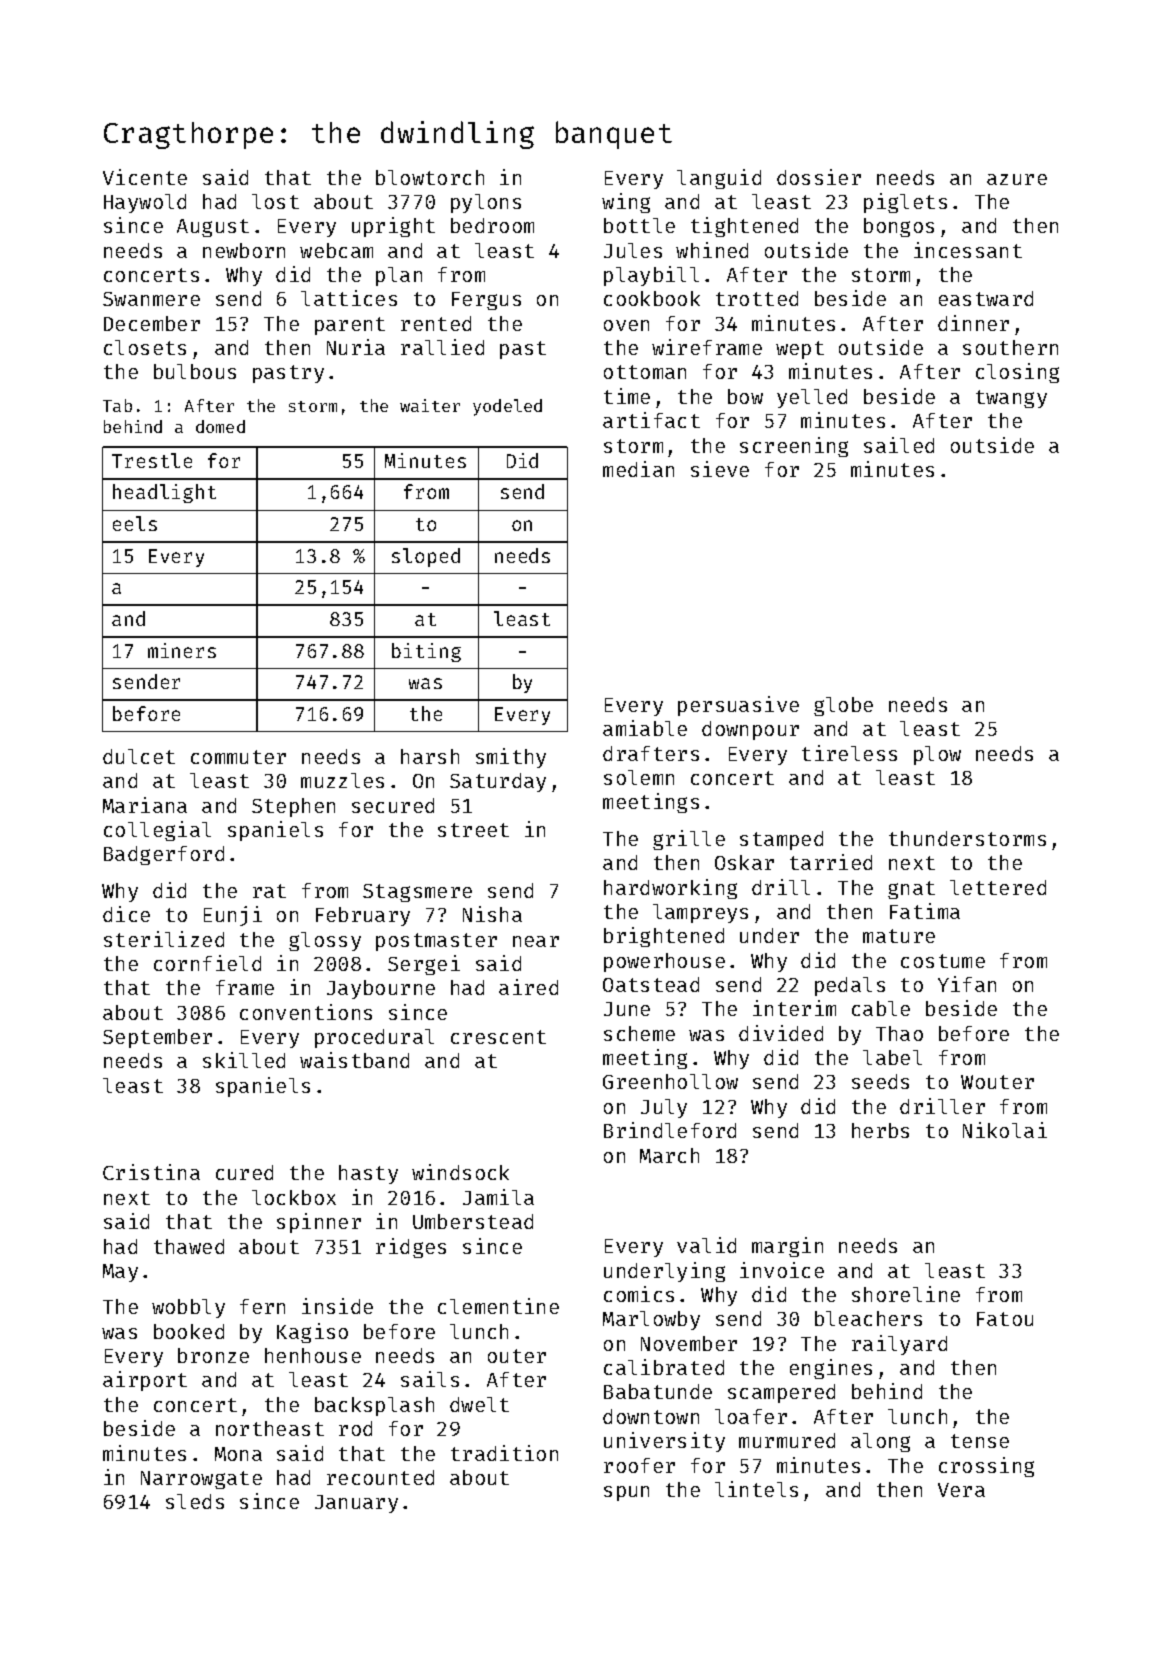  I want to click on scheme, so click(639, 1033).
